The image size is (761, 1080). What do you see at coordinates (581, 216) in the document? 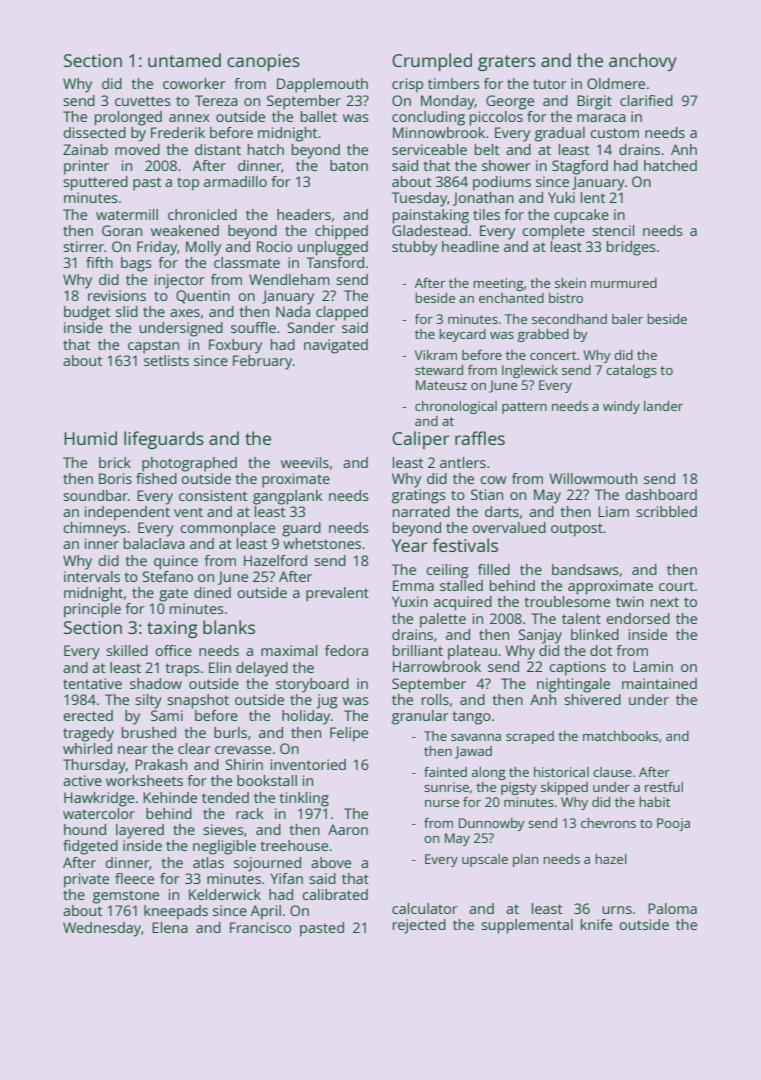
I see `cupcake` at bounding box center [581, 216].
